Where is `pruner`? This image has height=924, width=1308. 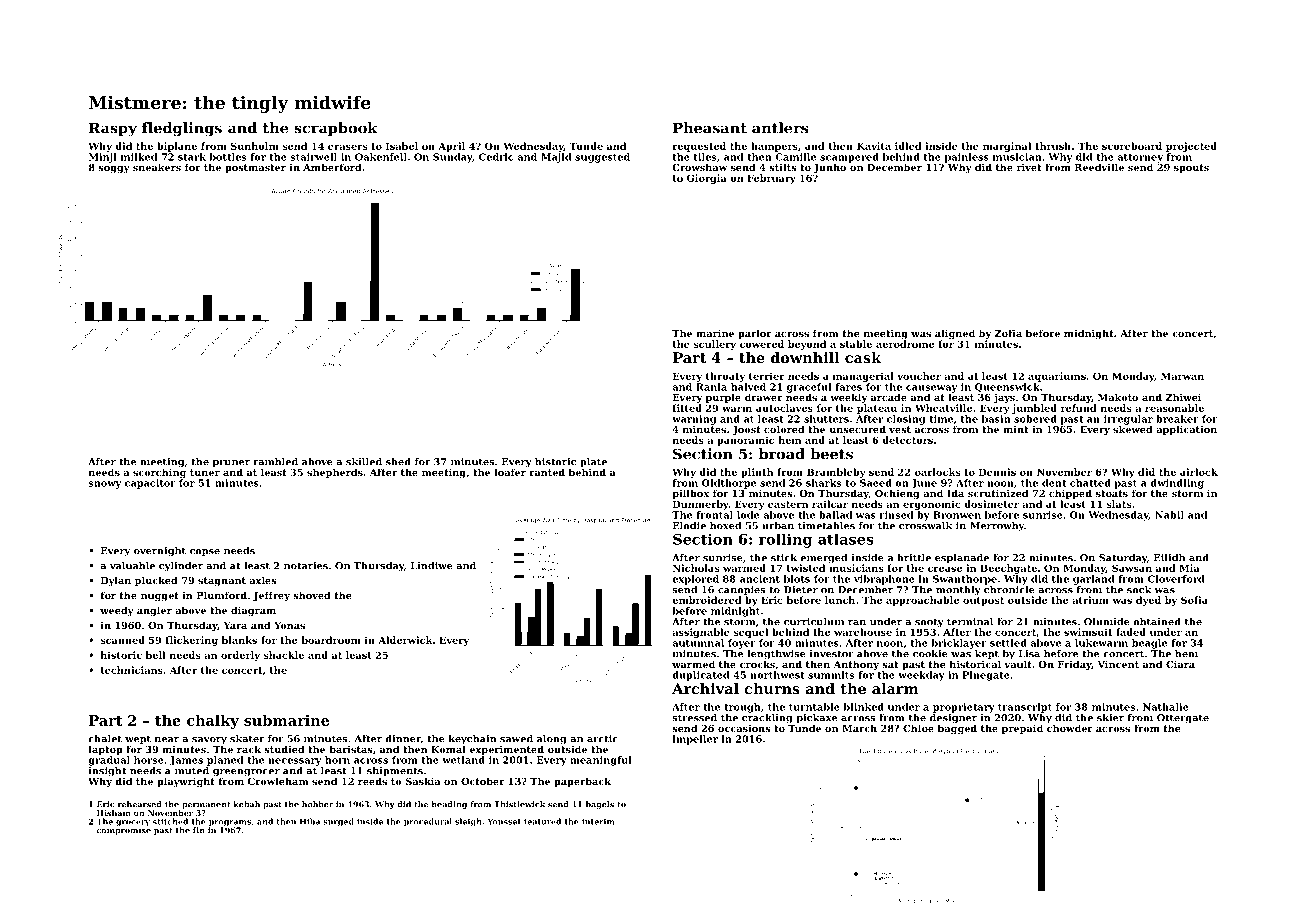 pruner is located at coordinates (231, 464).
